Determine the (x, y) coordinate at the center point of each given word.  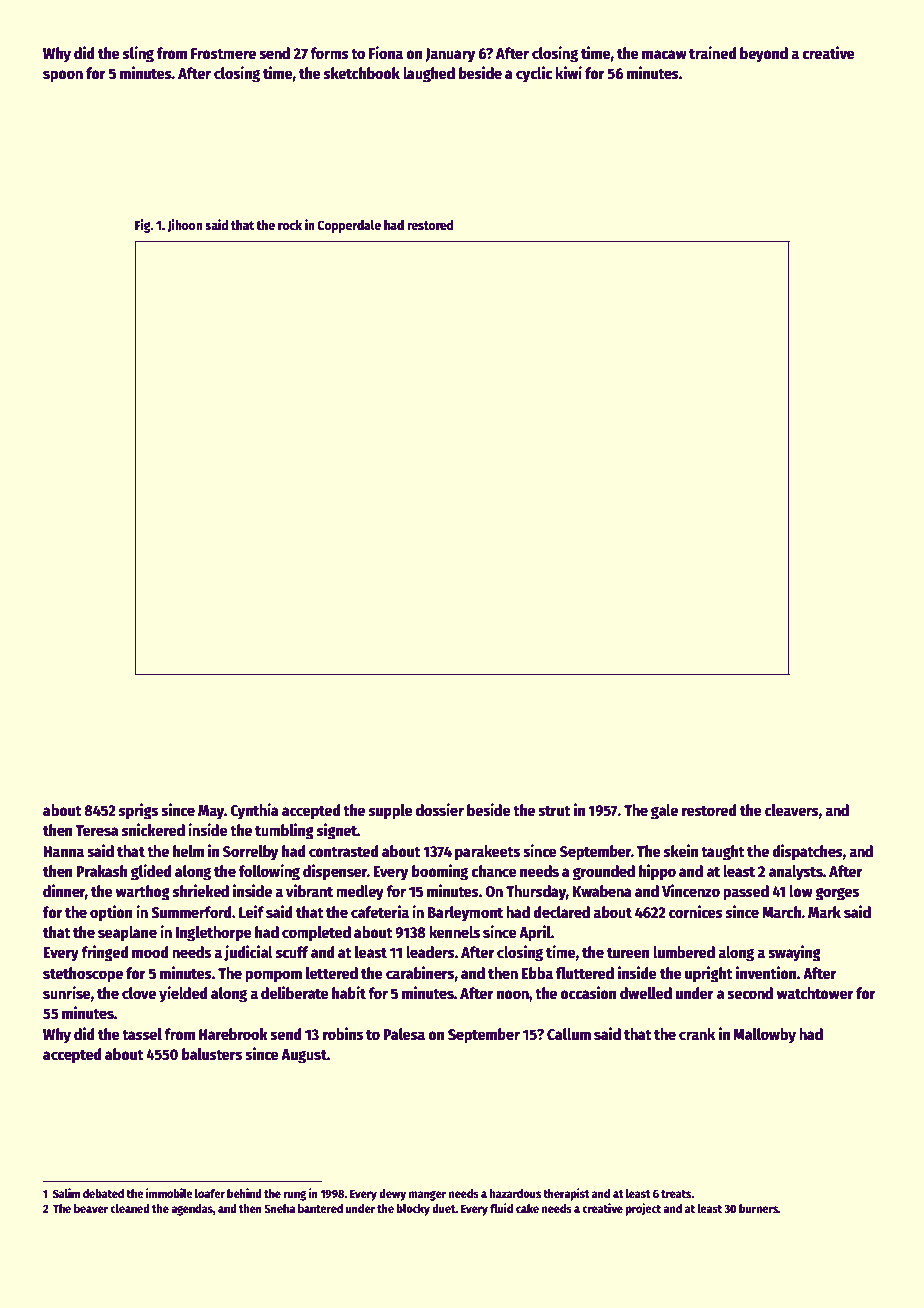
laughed (429, 75)
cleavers (792, 810)
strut (554, 811)
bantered (320, 1208)
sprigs (138, 811)
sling (138, 54)
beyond (764, 55)
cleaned (130, 1208)
